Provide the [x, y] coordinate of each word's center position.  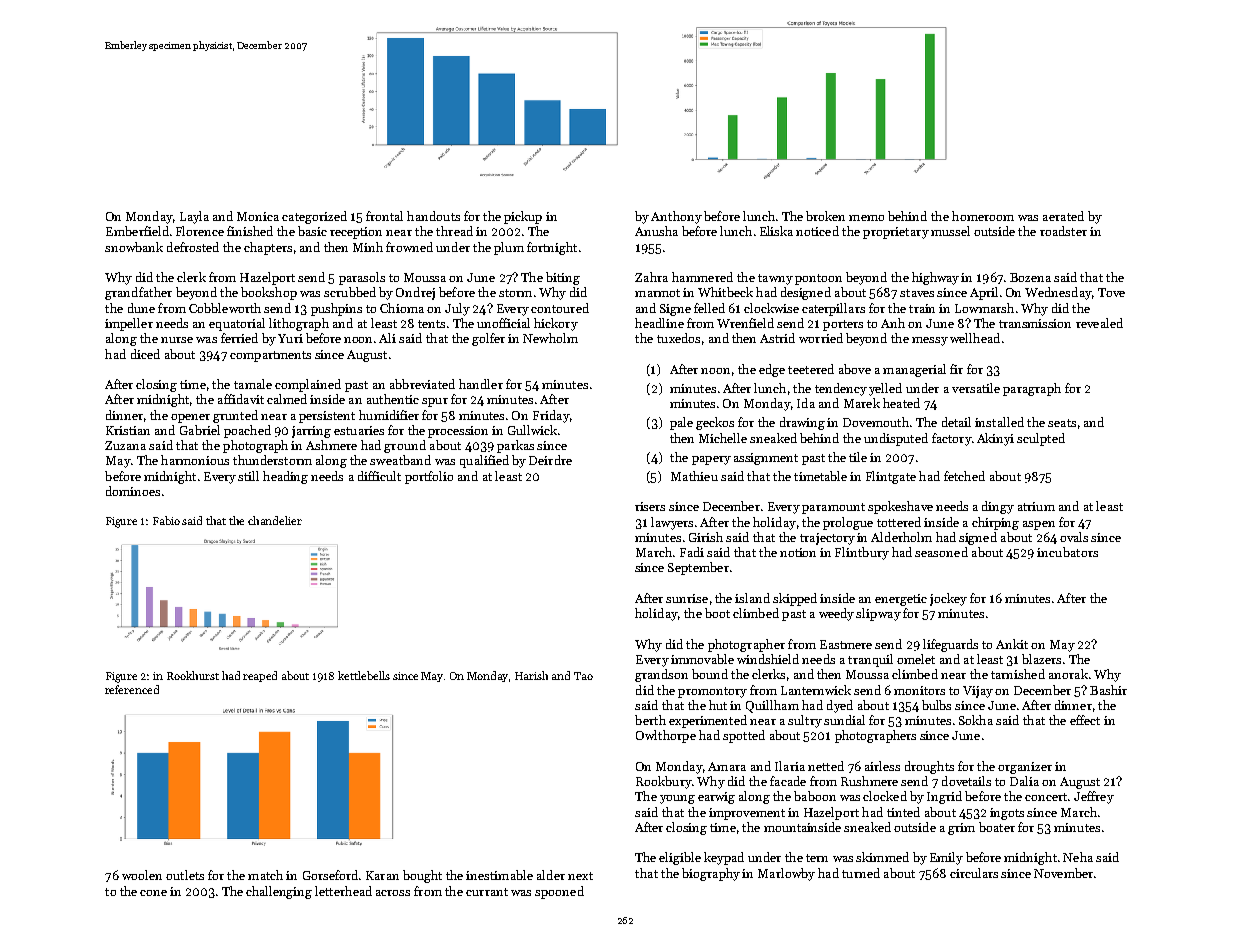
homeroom [983, 216]
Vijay [978, 692]
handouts [433, 216]
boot [717, 613]
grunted [235, 416]
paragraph [1032, 389]
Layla [194, 217]
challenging [279, 892]
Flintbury [862, 553]
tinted [903, 812]
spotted [744, 736]
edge [772, 370]
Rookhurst [193, 675]
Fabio [166, 520]
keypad [724, 858]
